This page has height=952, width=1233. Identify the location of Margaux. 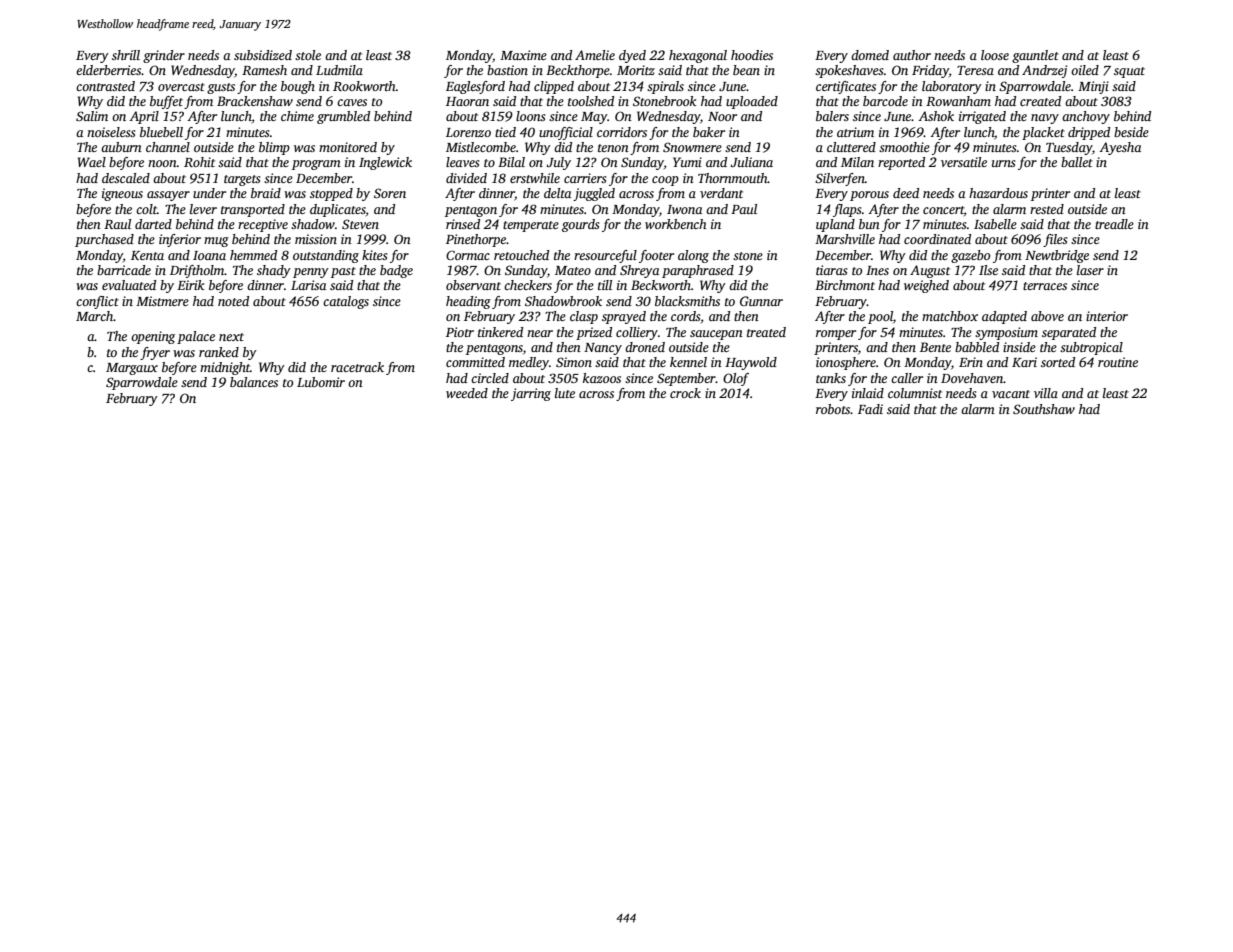
(132, 369).
